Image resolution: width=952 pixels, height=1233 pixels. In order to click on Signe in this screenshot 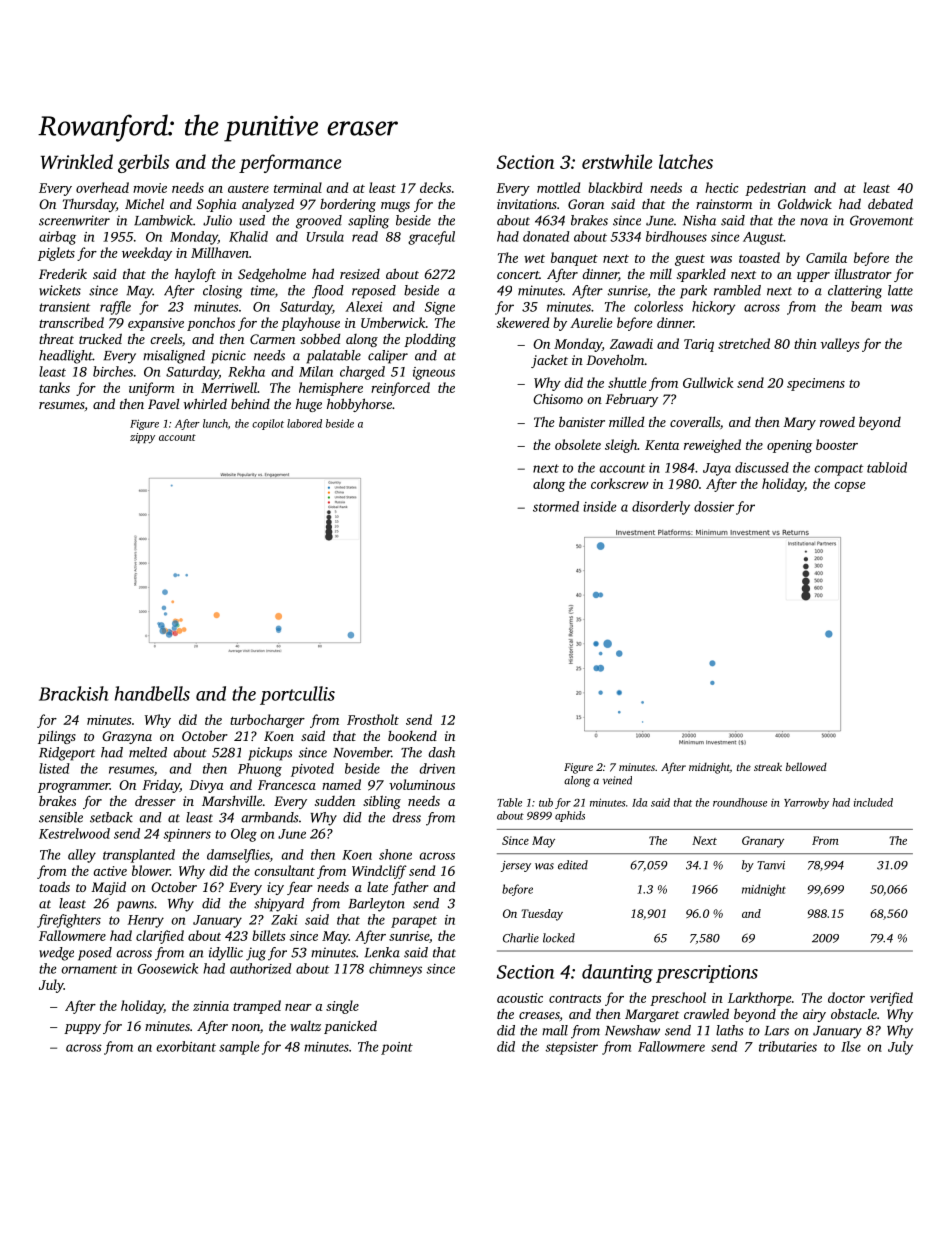, I will do `click(440, 308)`.
